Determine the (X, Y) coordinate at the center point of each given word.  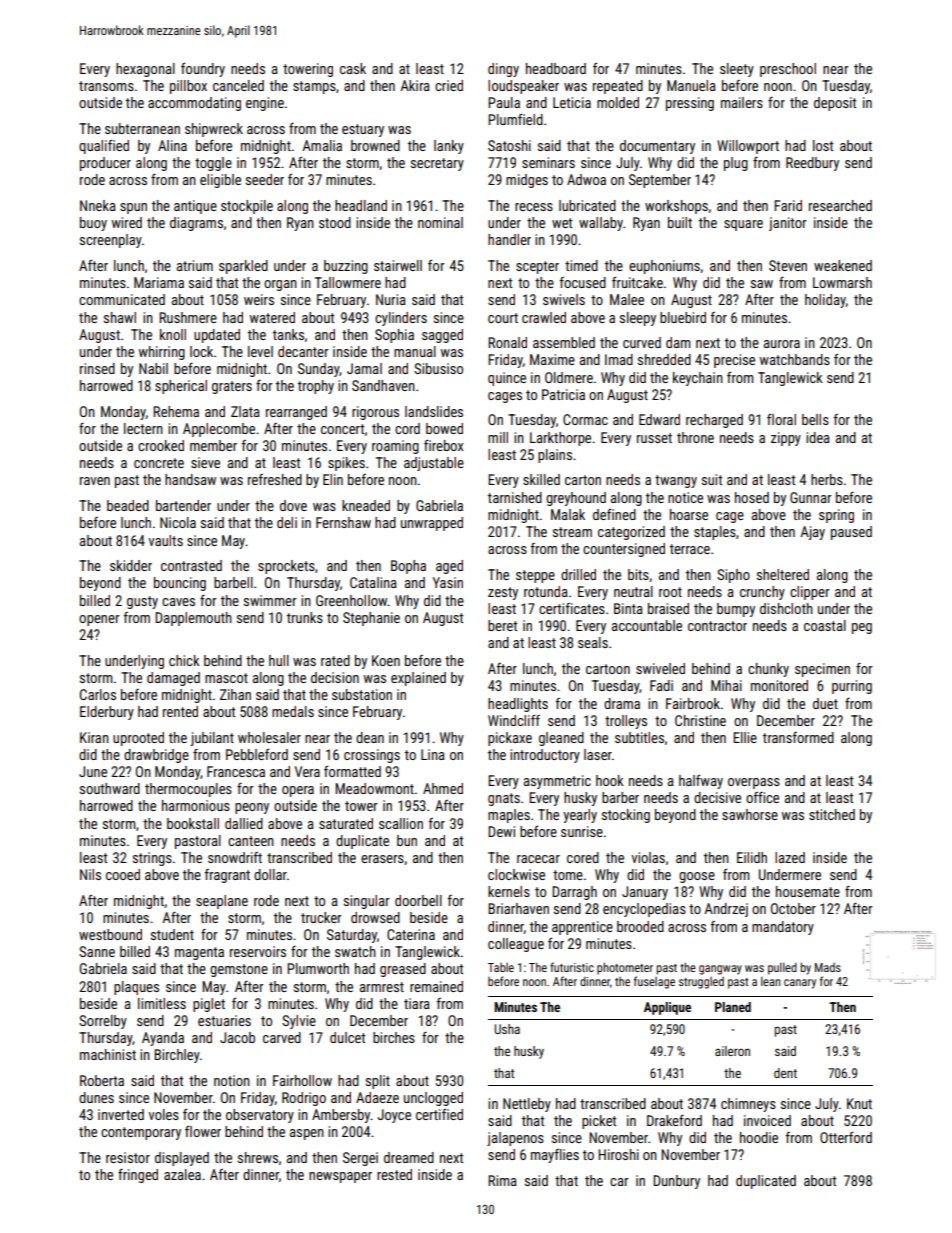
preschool (788, 70)
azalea (182, 1174)
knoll (173, 334)
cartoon (608, 669)
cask (353, 68)
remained (436, 986)
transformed (798, 737)
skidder (131, 565)
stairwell (398, 265)
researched (840, 205)
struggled (701, 983)
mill (498, 437)
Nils (90, 874)
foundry (203, 70)
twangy (676, 481)
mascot (226, 678)
